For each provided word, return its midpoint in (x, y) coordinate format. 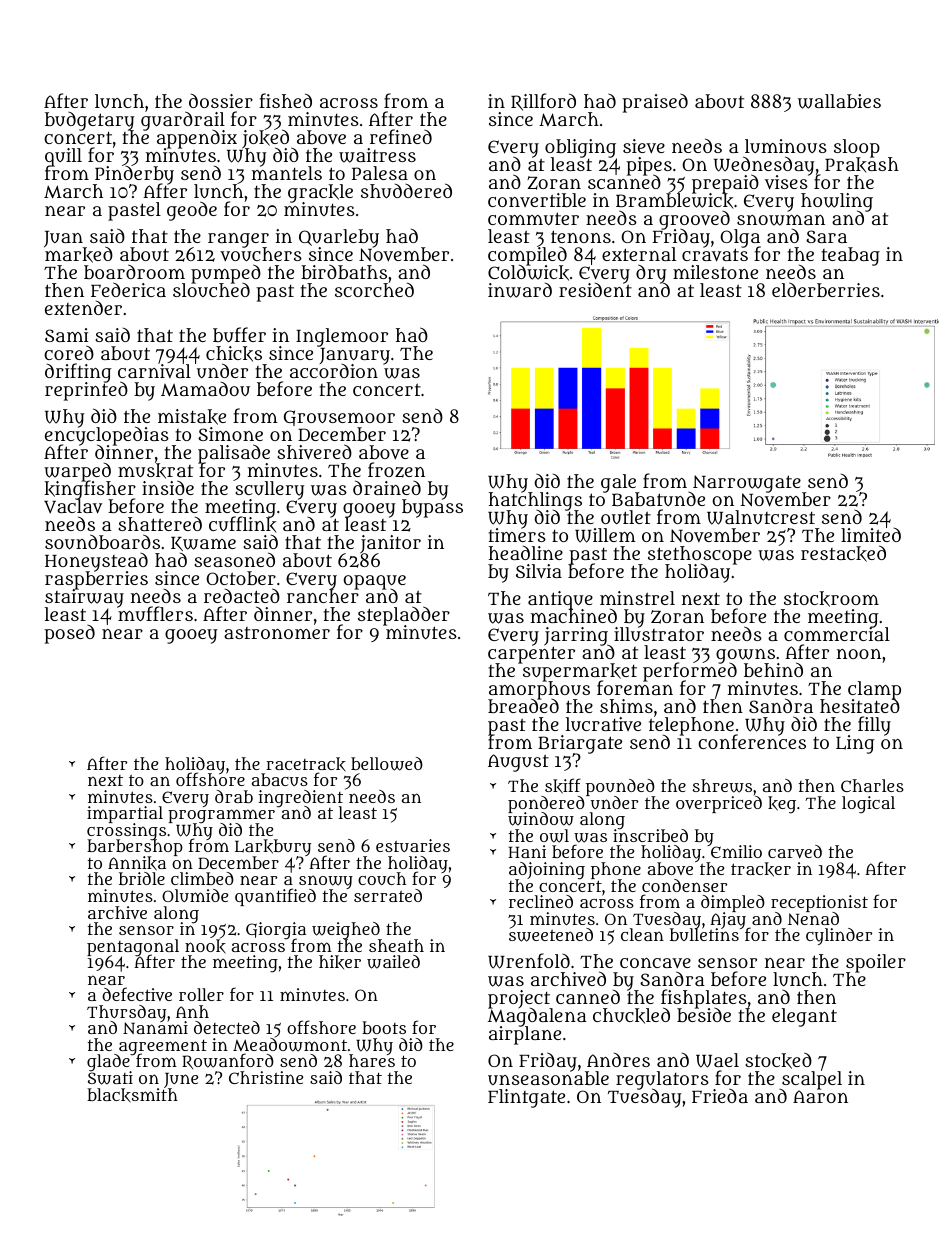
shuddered (406, 191)
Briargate (580, 744)
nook (205, 946)
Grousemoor (339, 418)
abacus (280, 779)
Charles (872, 785)
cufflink (243, 525)
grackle (320, 193)
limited (871, 535)
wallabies (839, 101)
